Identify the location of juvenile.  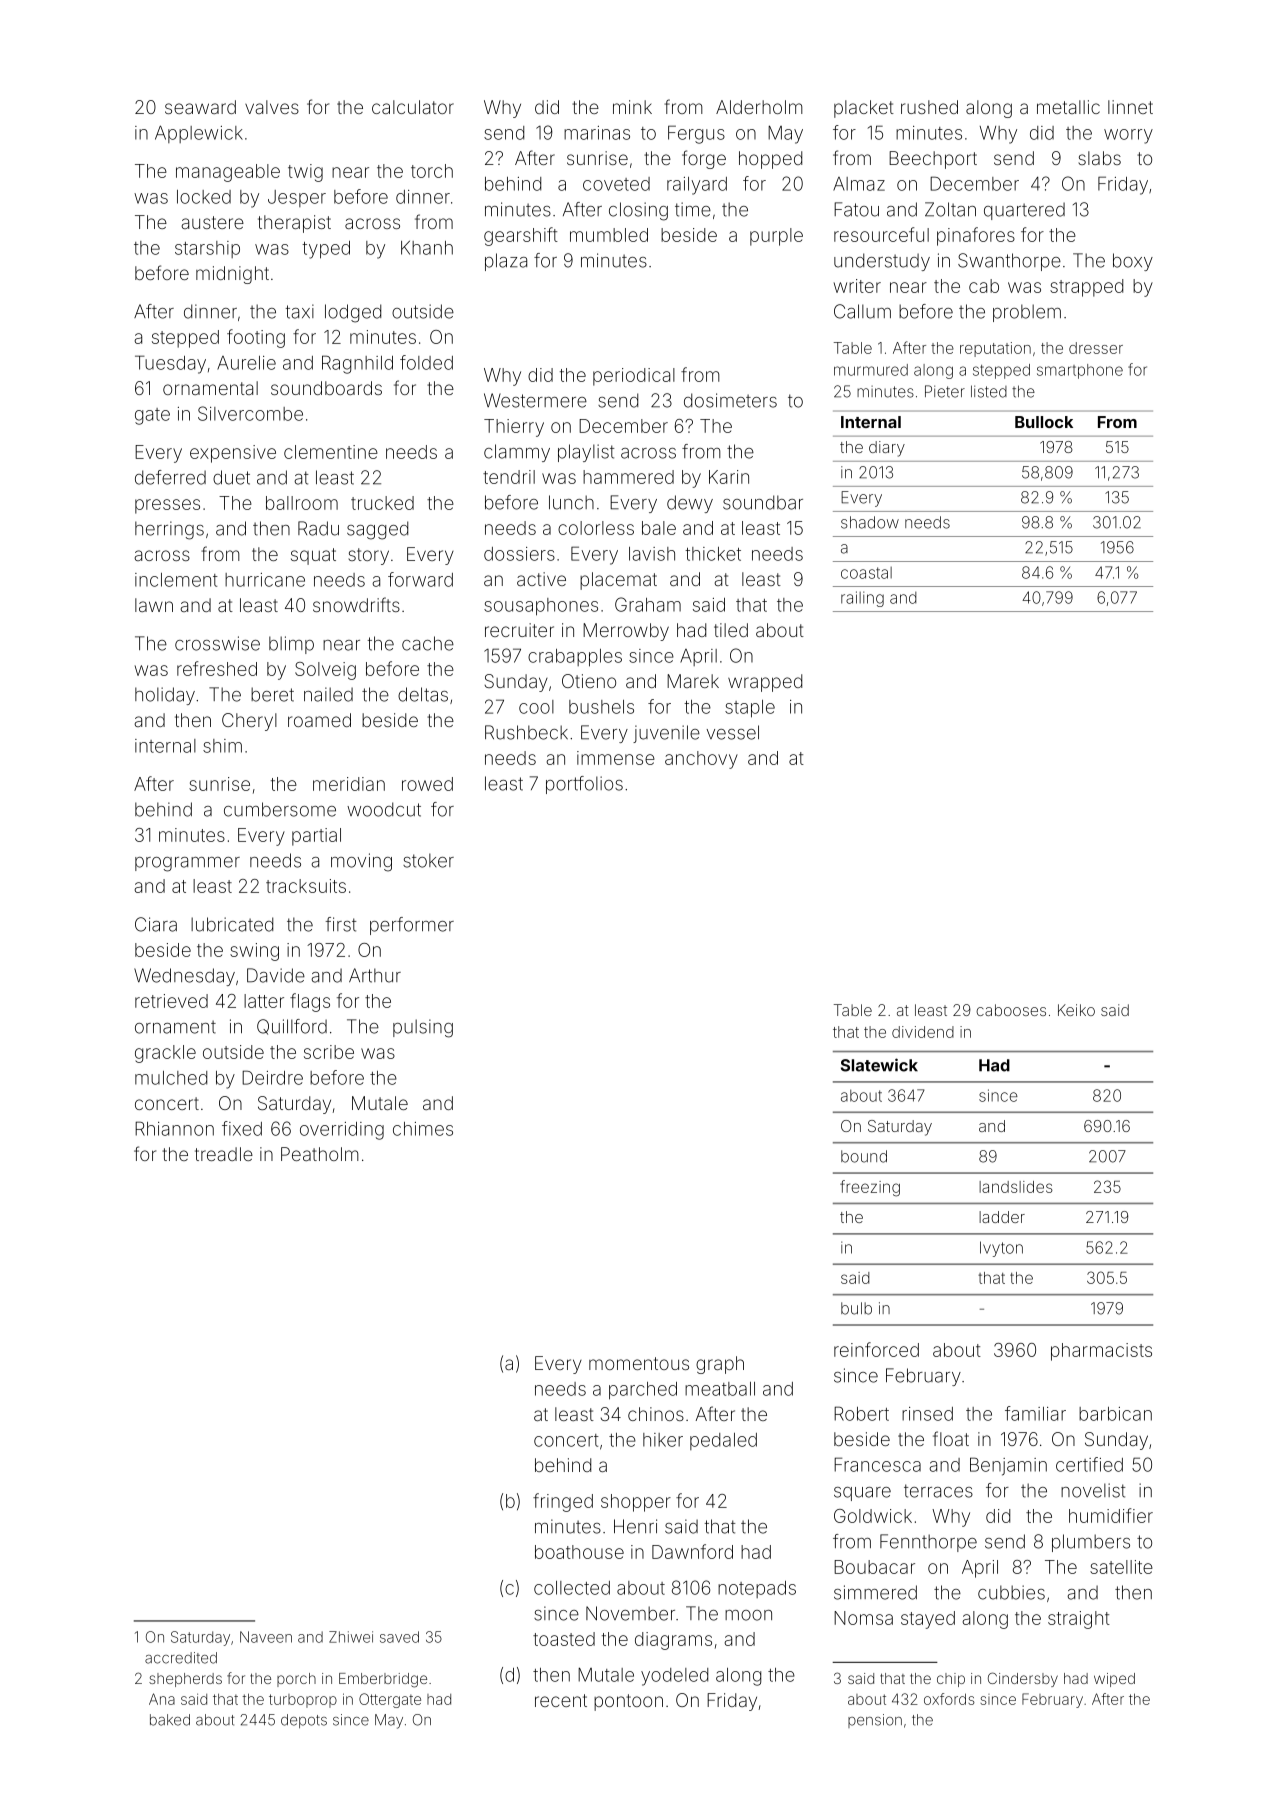
(666, 734).
